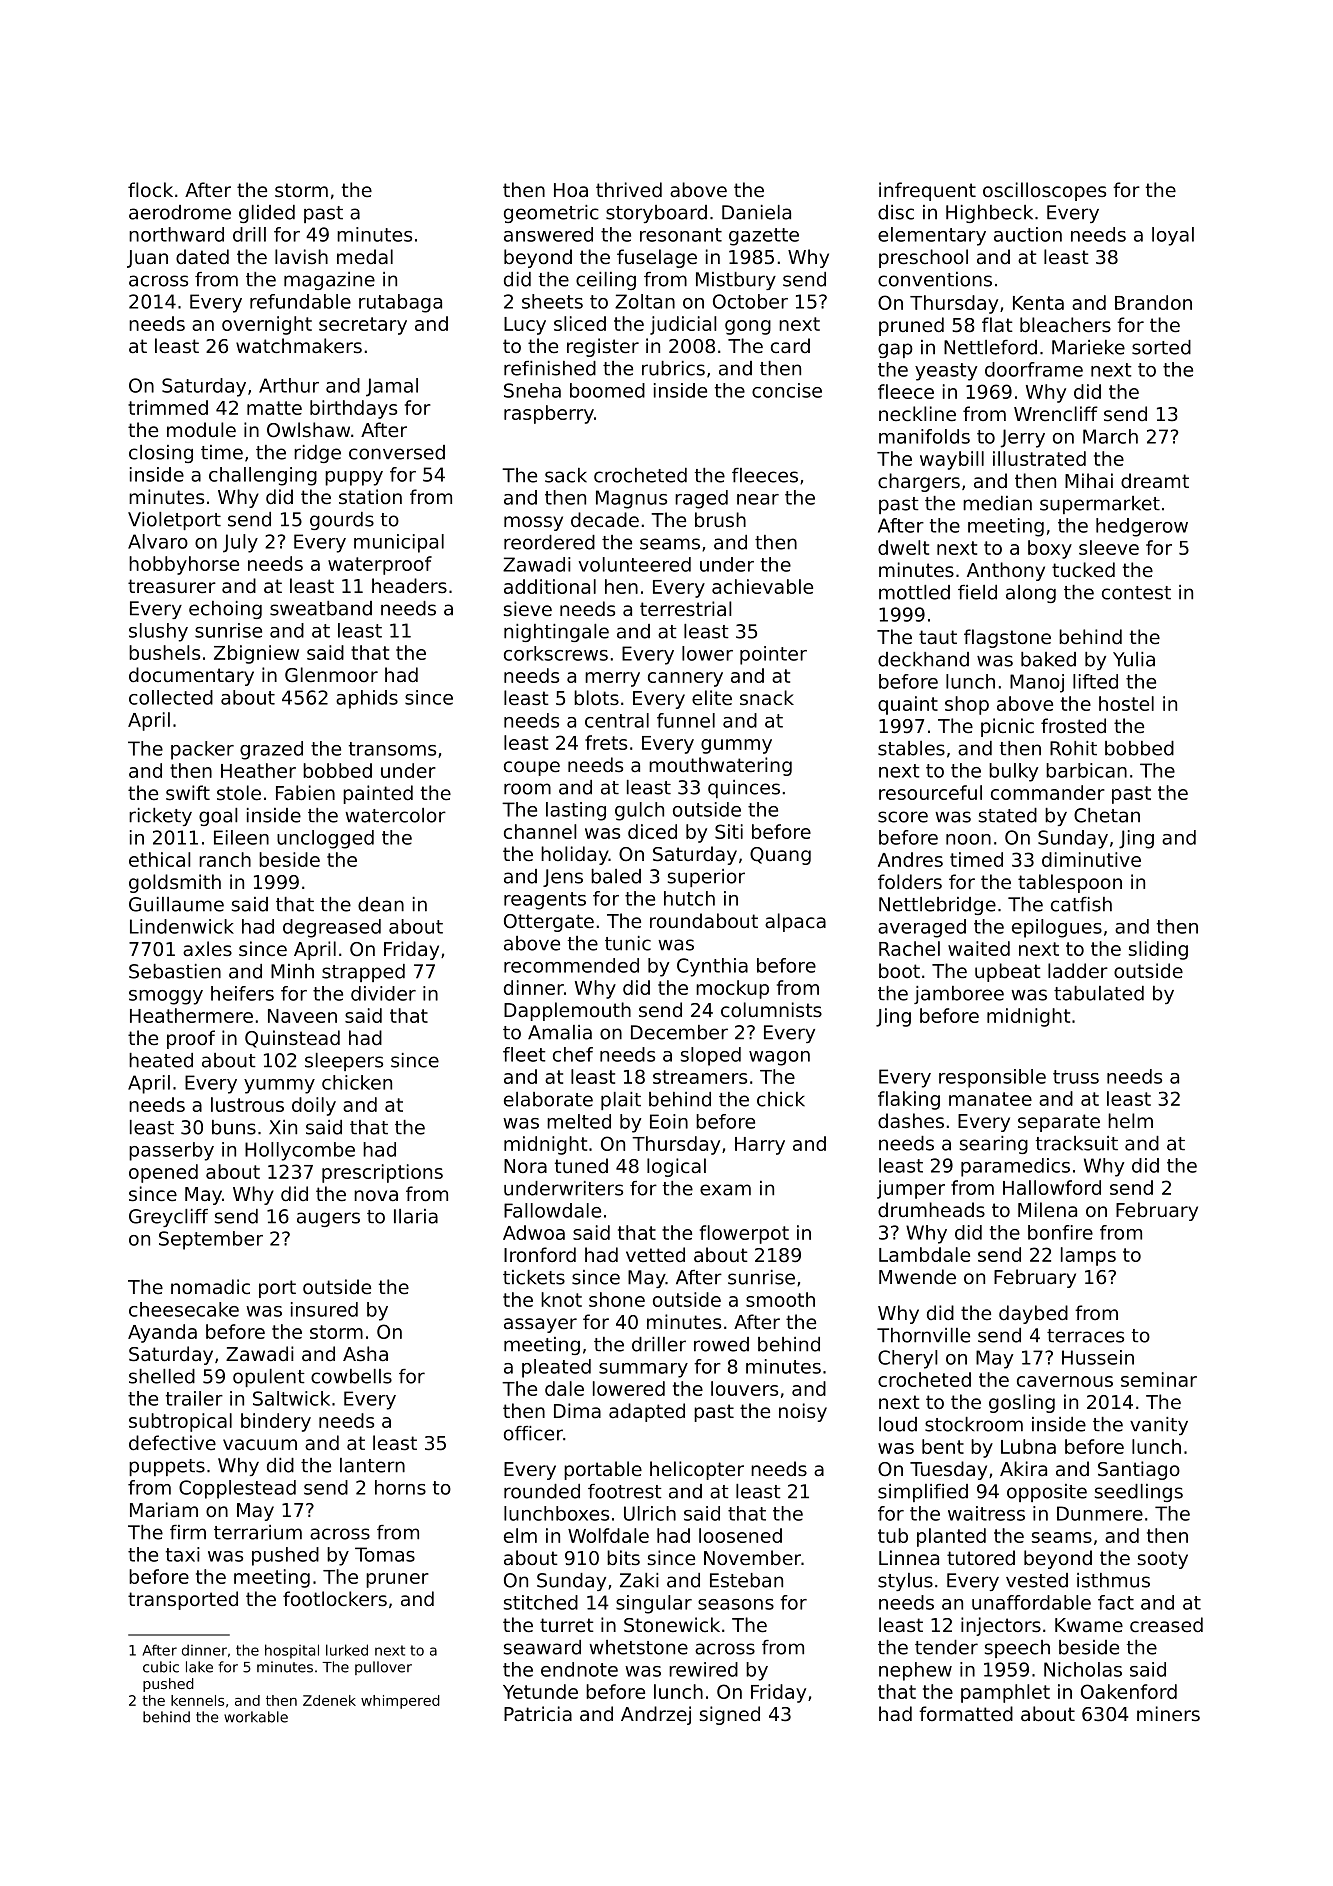  Describe the element at coordinates (673, 368) in the page. I see `rubrics` at that location.
